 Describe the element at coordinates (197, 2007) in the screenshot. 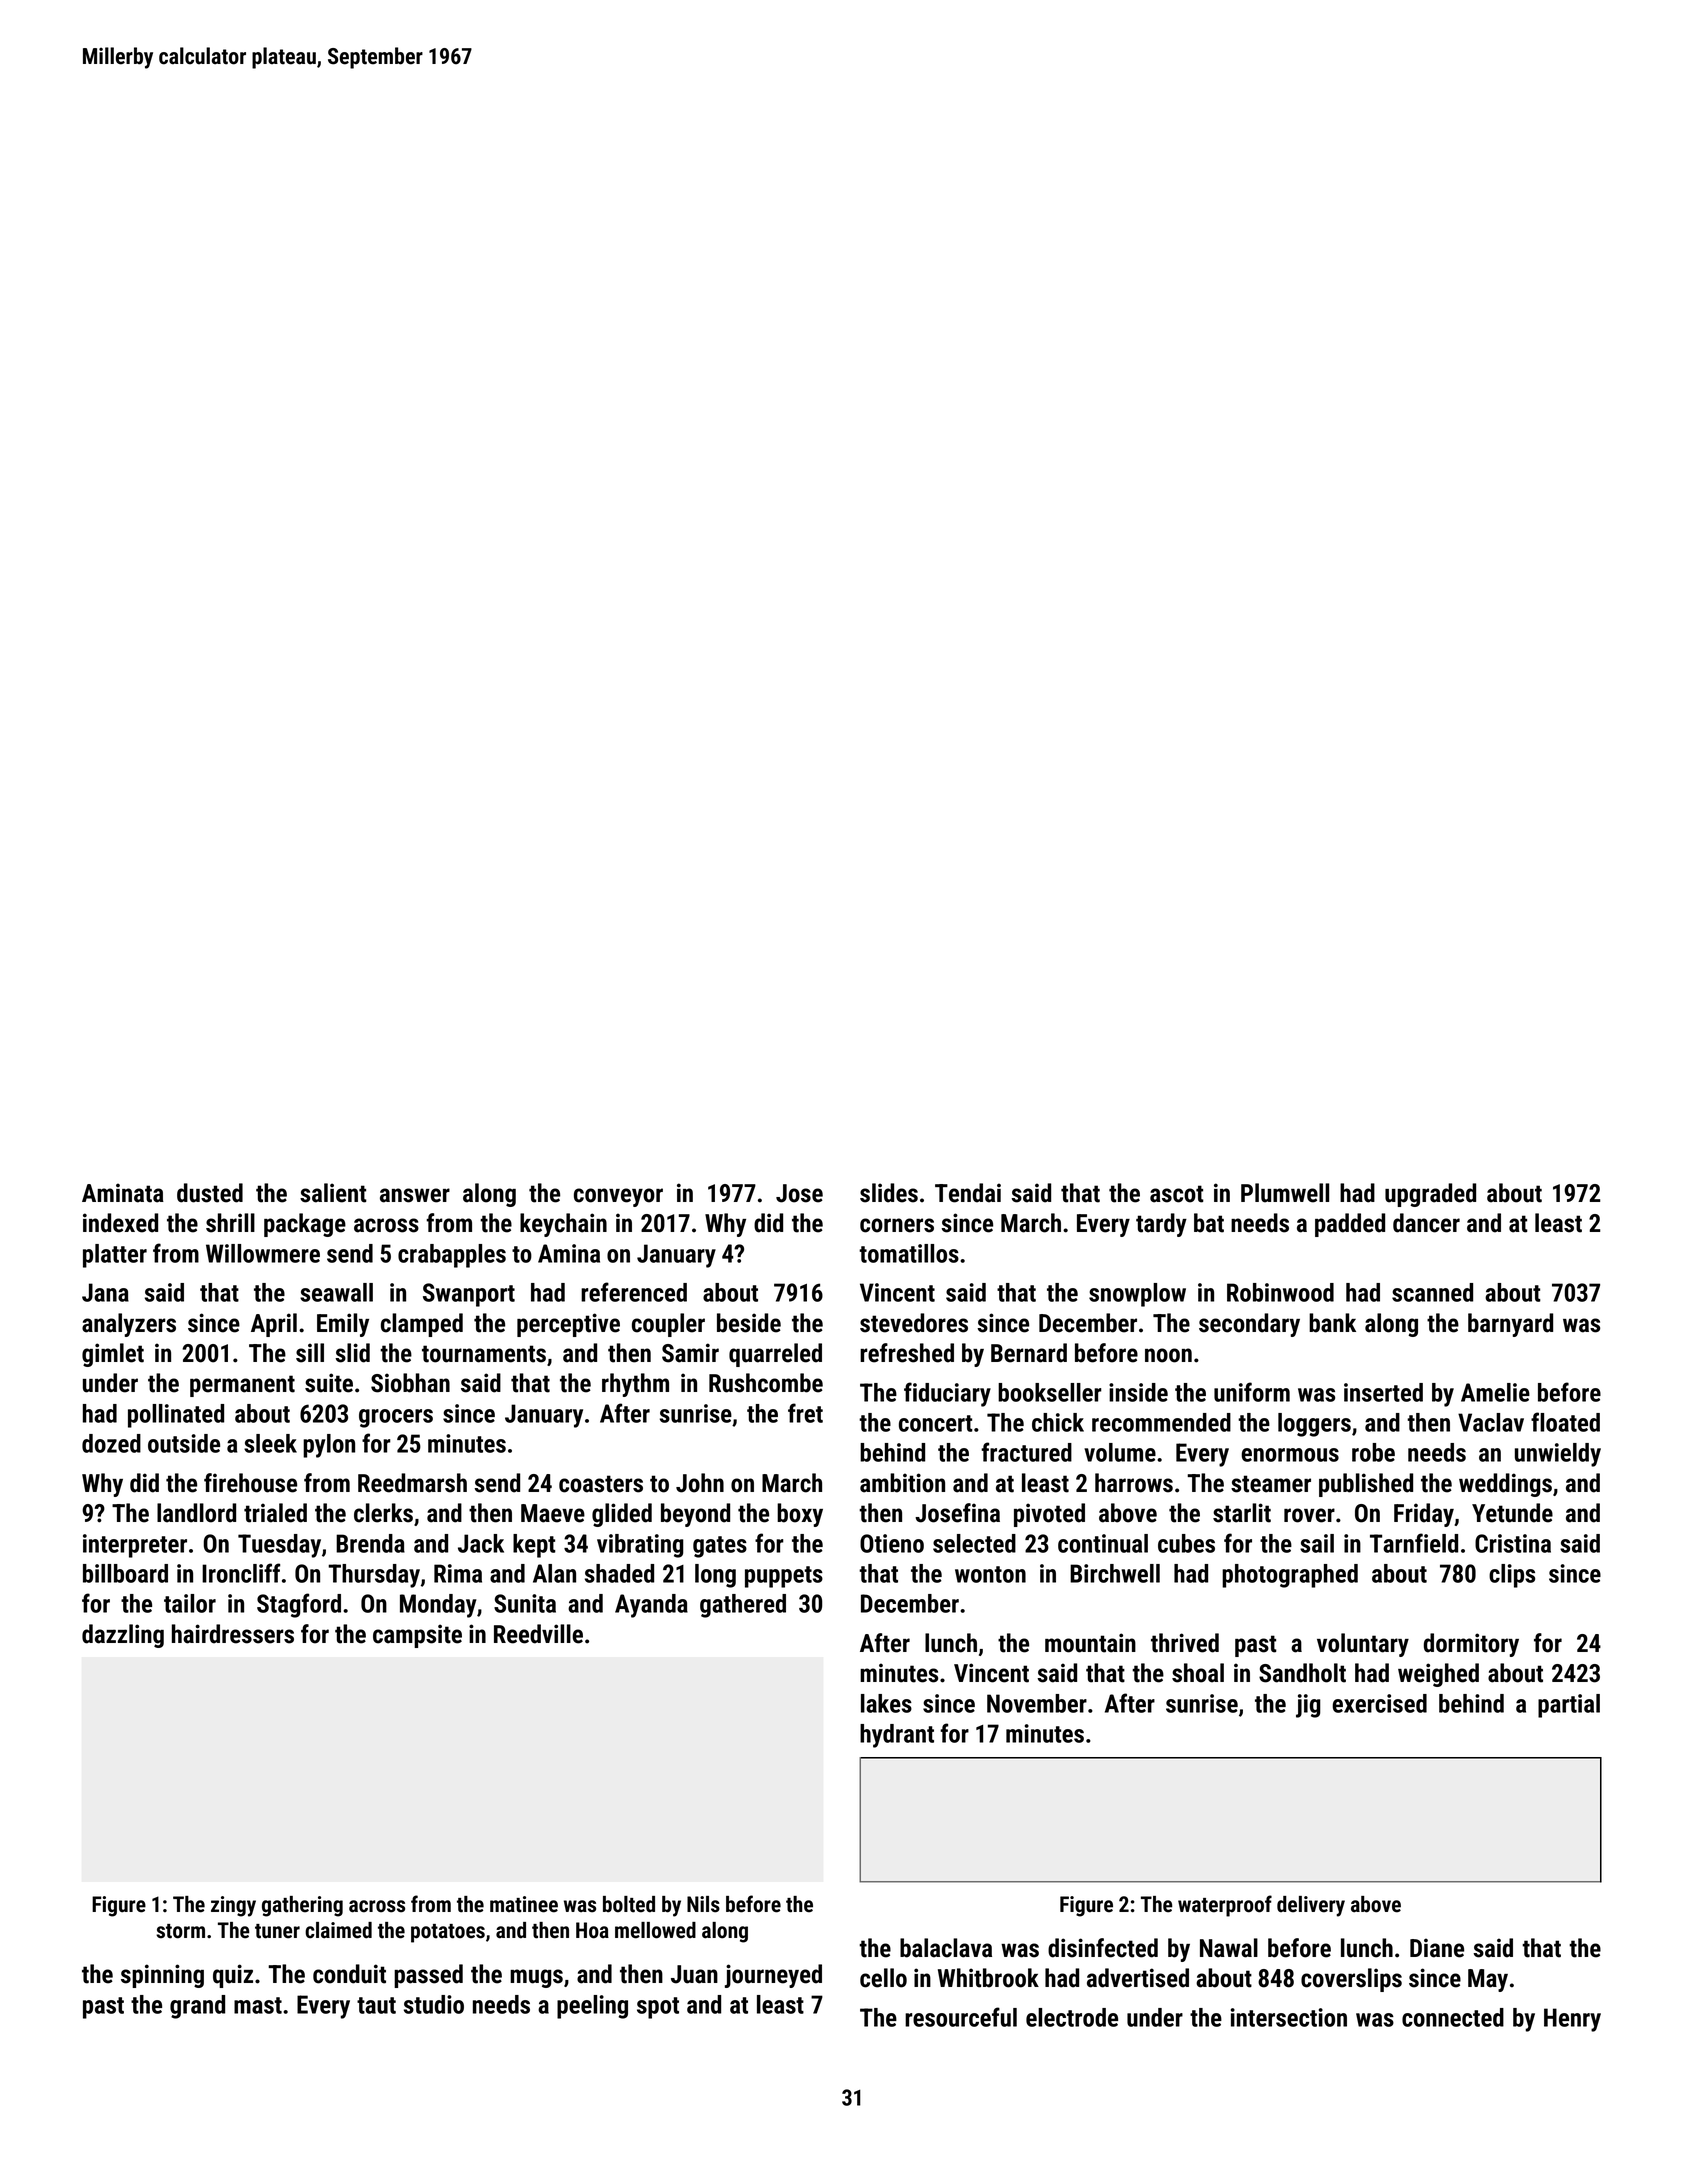

I see `grand` at that location.
